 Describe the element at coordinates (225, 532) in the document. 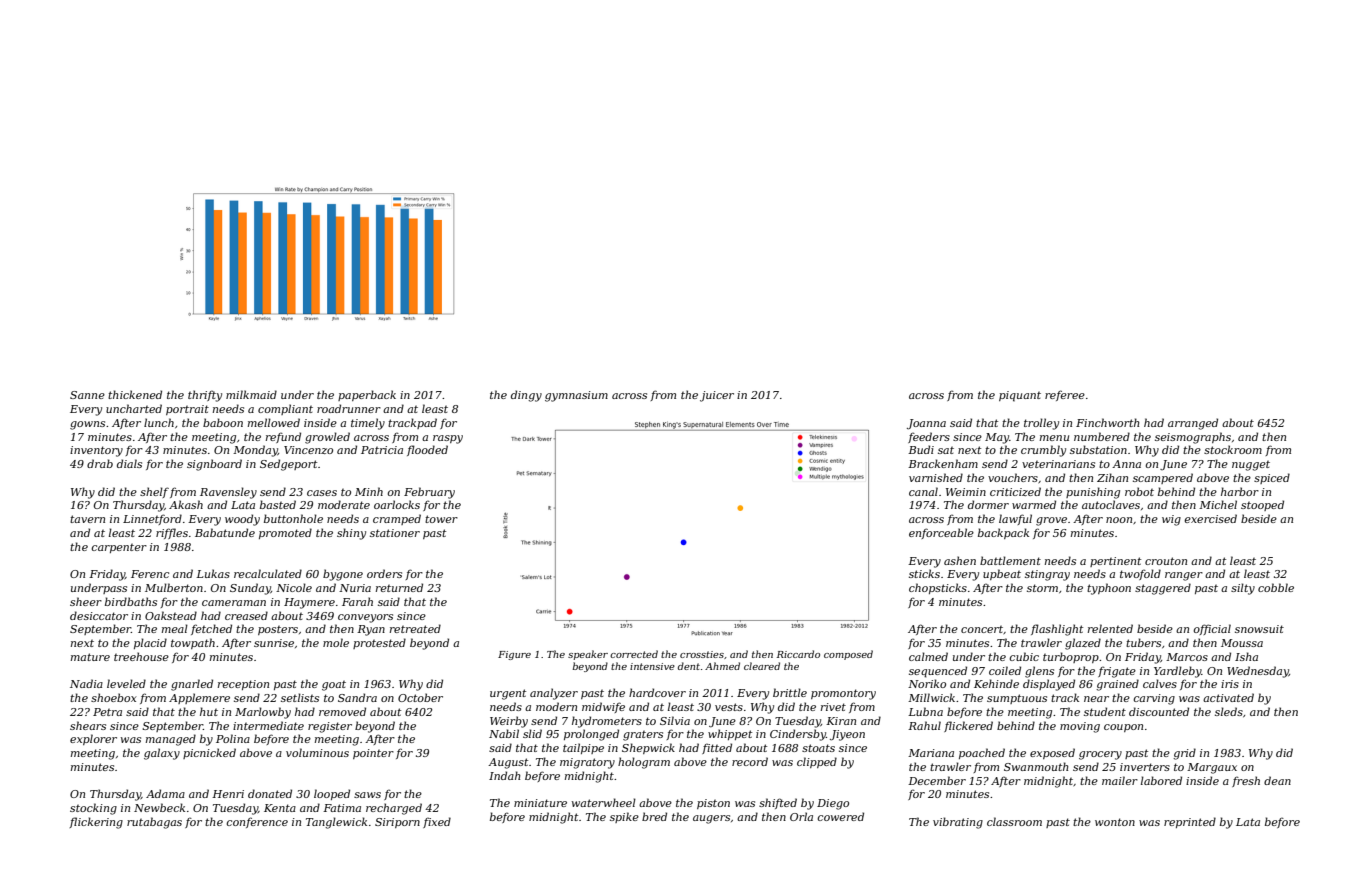

I see `Babatunde` at that location.
